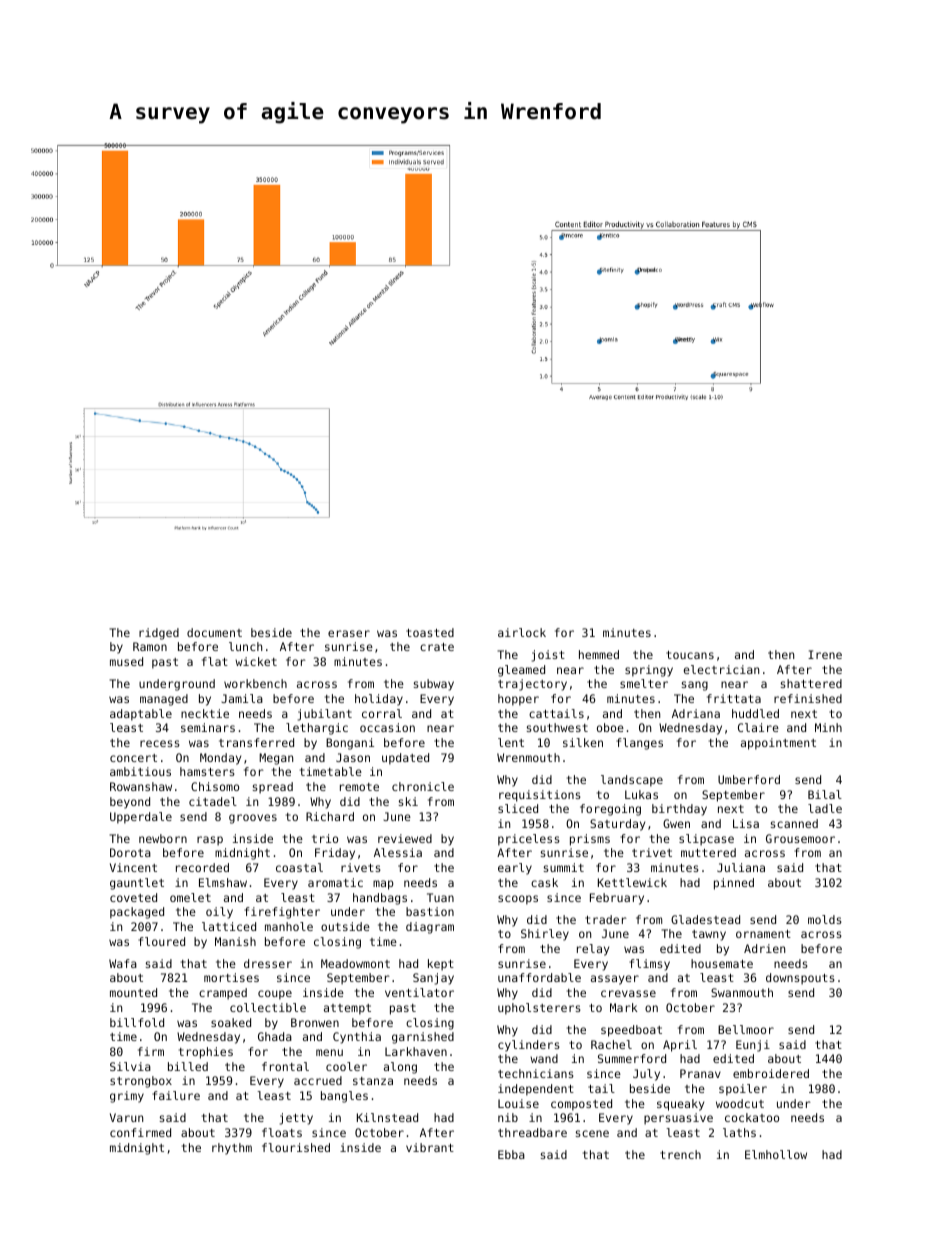 The image size is (952, 1233). What do you see at coordinates (511, 1154) in the screenshot?
I see `Ebba` at bounding box center [511, 1154].
